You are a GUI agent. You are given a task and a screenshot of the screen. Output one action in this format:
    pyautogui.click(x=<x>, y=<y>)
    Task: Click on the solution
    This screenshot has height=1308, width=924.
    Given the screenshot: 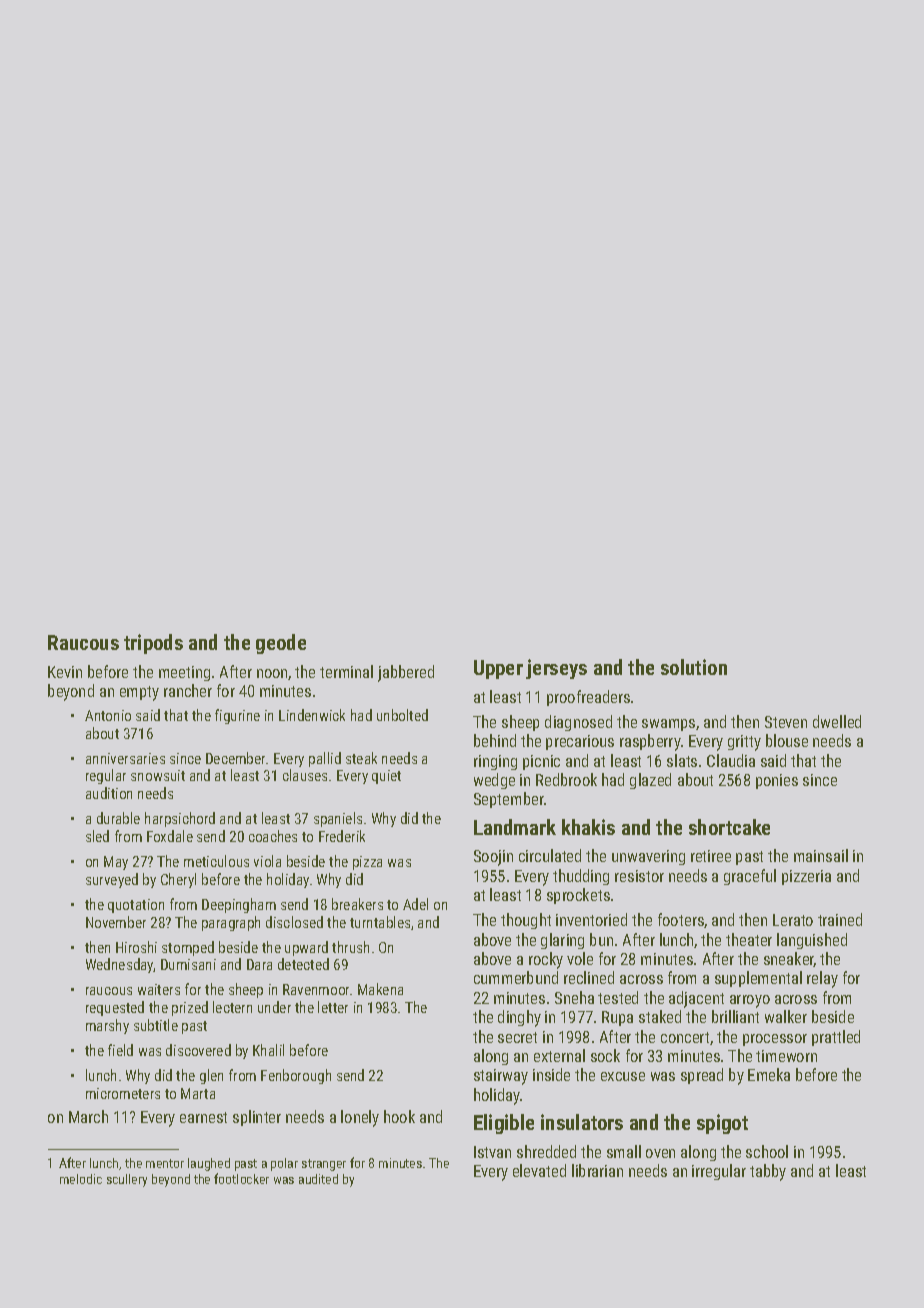 What is the action you would take?
    pyautogui.click(x=694, y=667)
